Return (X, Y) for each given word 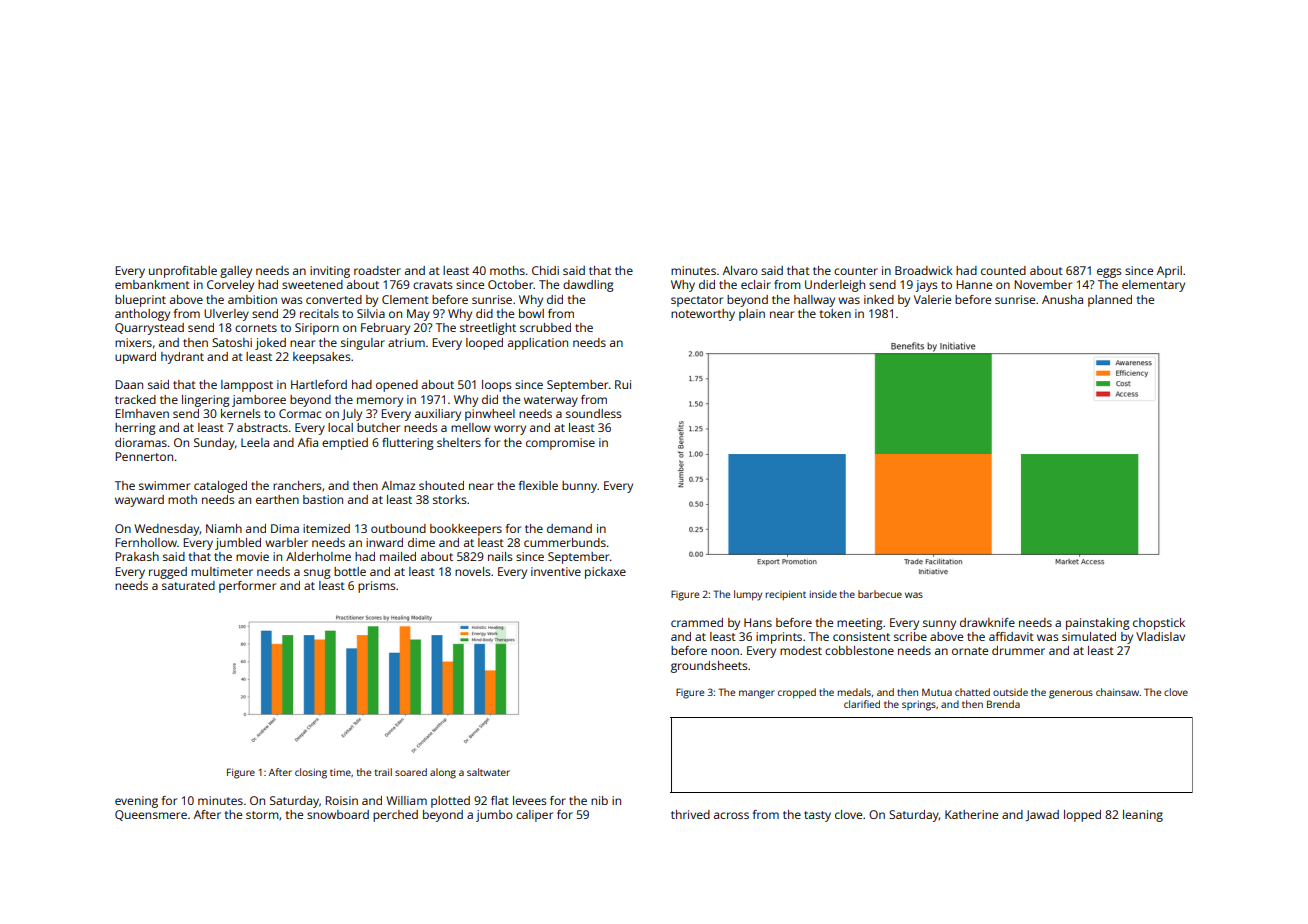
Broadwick (924, 270)
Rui (623, 384)
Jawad (1042, 815)
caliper (534, 816)
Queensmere (151, 815)
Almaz (398, 485)
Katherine (971, 814)
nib (599, 800)
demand (569, 528)
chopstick (1159, 624)
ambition (252, 299)
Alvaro (740, 270)
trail (383, 772)
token (835, 313)
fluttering (408, 444)
